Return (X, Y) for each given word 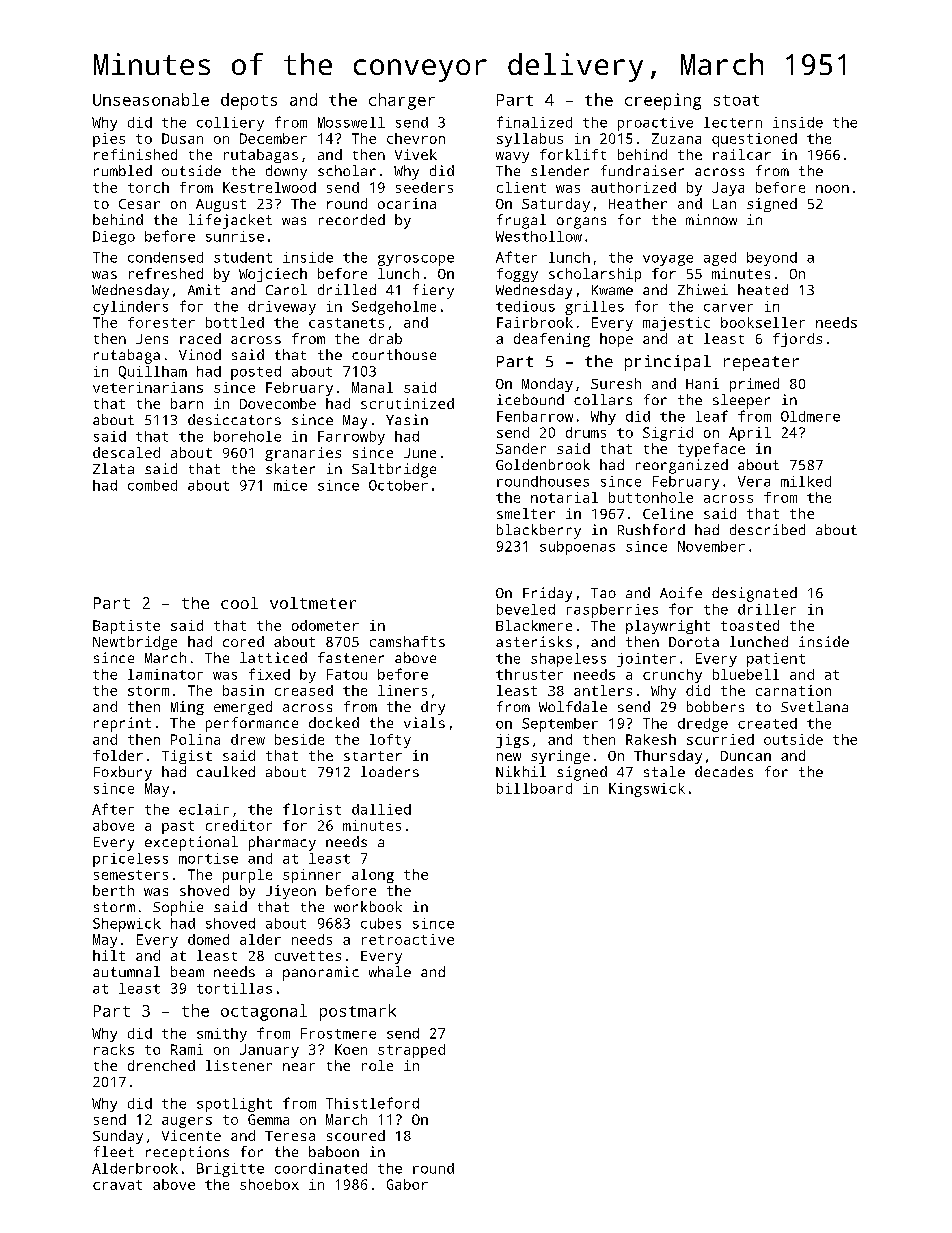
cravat (117, 1185)
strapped (411, 1051)
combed (152, 485)
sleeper (741, 401)
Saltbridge (394, 470)
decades (724, 771)
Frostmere (338, 1033)
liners (402, 690)
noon (832, 189)
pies (109, 140)
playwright (668, 627)
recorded (352, 219)
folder (118, 755)
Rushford (651, 529)
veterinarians (148, 387)
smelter (526, 513)
